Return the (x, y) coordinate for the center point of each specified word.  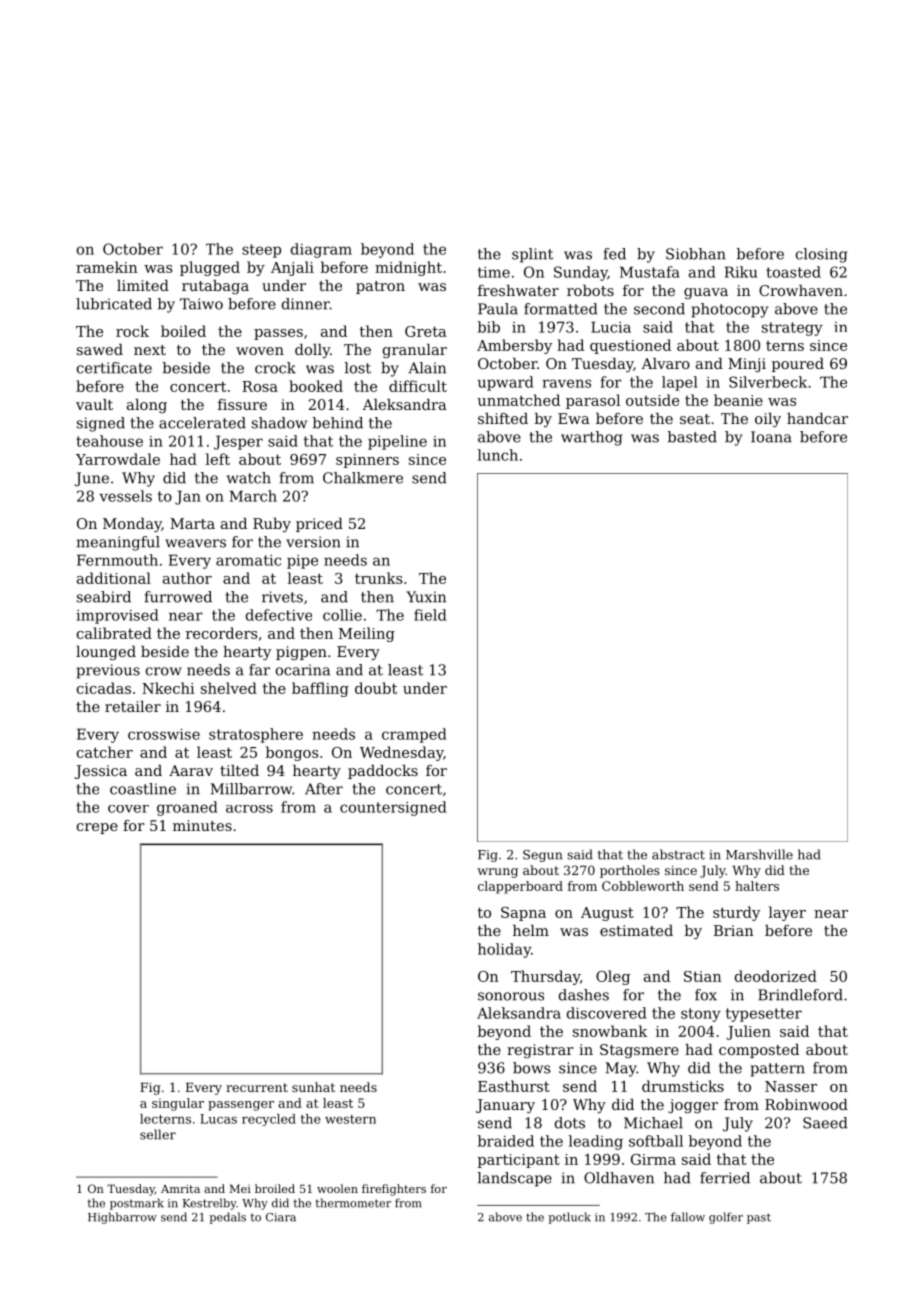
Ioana (771, 437)
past (759, 1218)
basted (692, 437)
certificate (114, 368)
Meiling (367, 634)
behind (337, 423)
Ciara (281, 1217)
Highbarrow (122, 1218)
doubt (376, 688)
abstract (678, 854)
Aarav (191, 770)
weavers (195, 543)
